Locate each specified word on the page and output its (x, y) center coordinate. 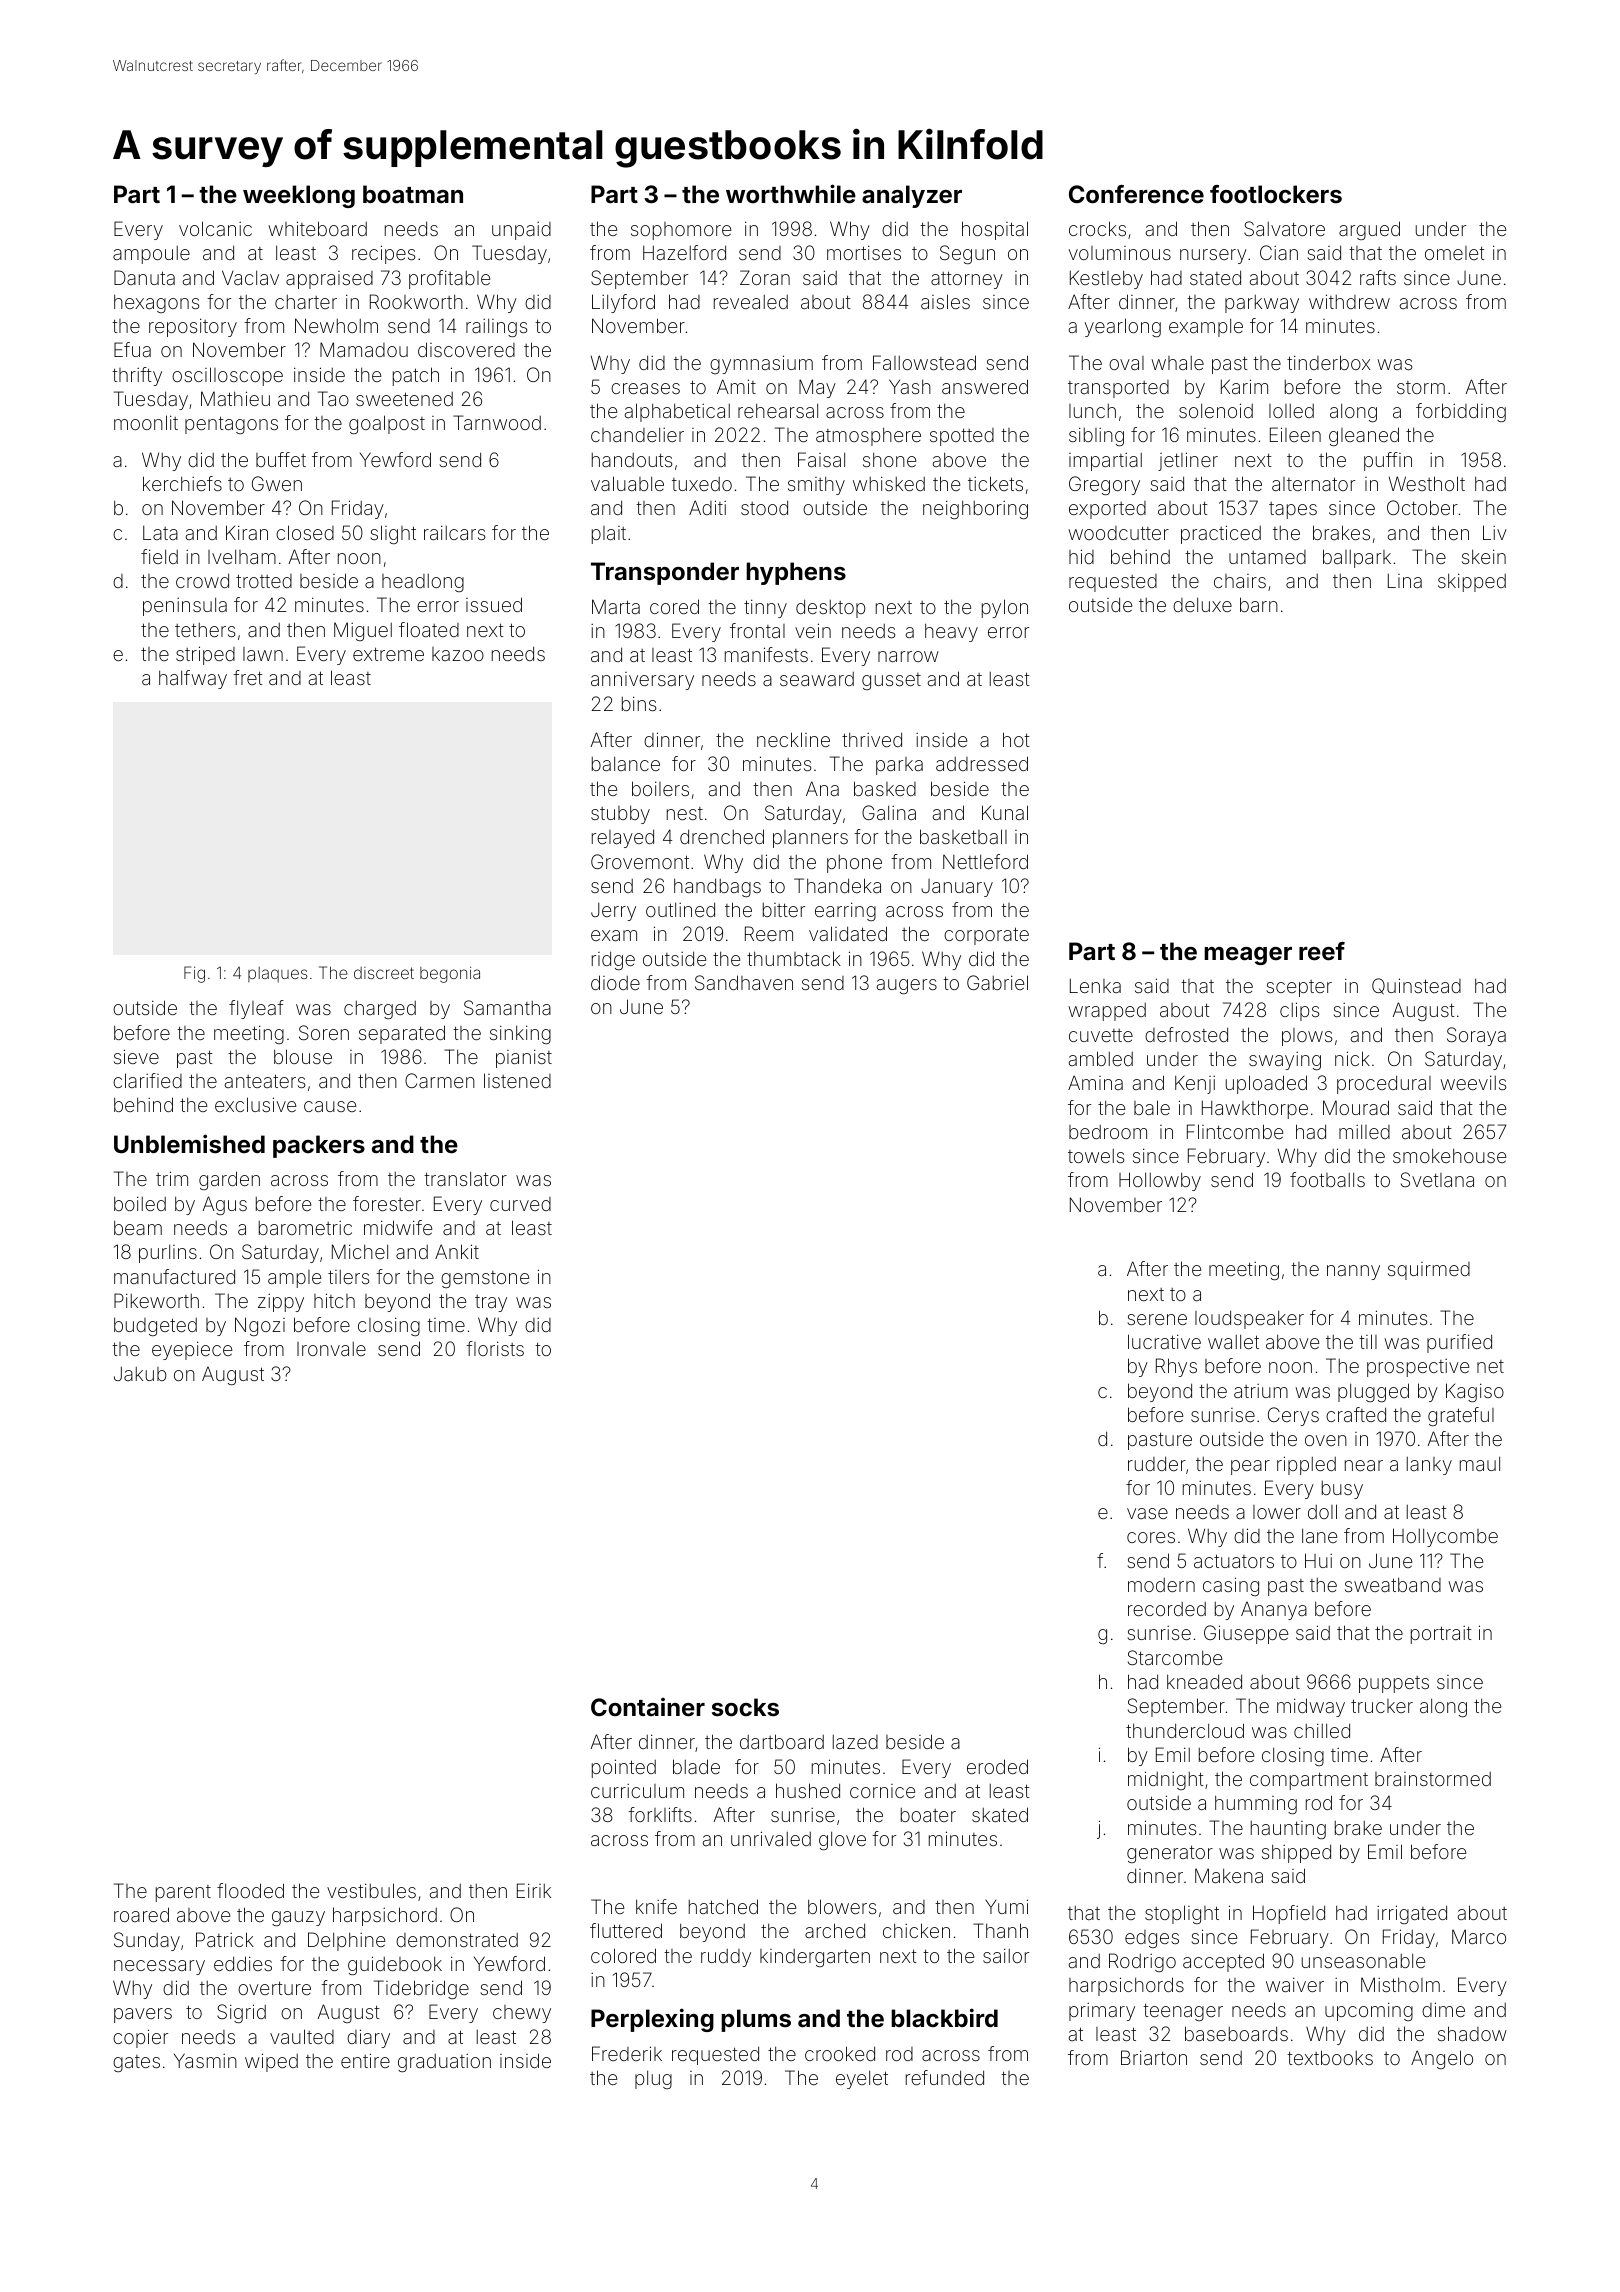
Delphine (346, 1941)
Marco (1479, 1936)
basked (885, 788)
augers (907, 986)
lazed (855, 1742)
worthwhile (791, 194)
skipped (1472, 582)
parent (183, 1893)
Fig (194, 974)
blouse (303, 1056)
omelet (1455, 253)
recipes (383, 254)
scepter (1299, 988)
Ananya (1274, 1611)
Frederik (627, 2053)
